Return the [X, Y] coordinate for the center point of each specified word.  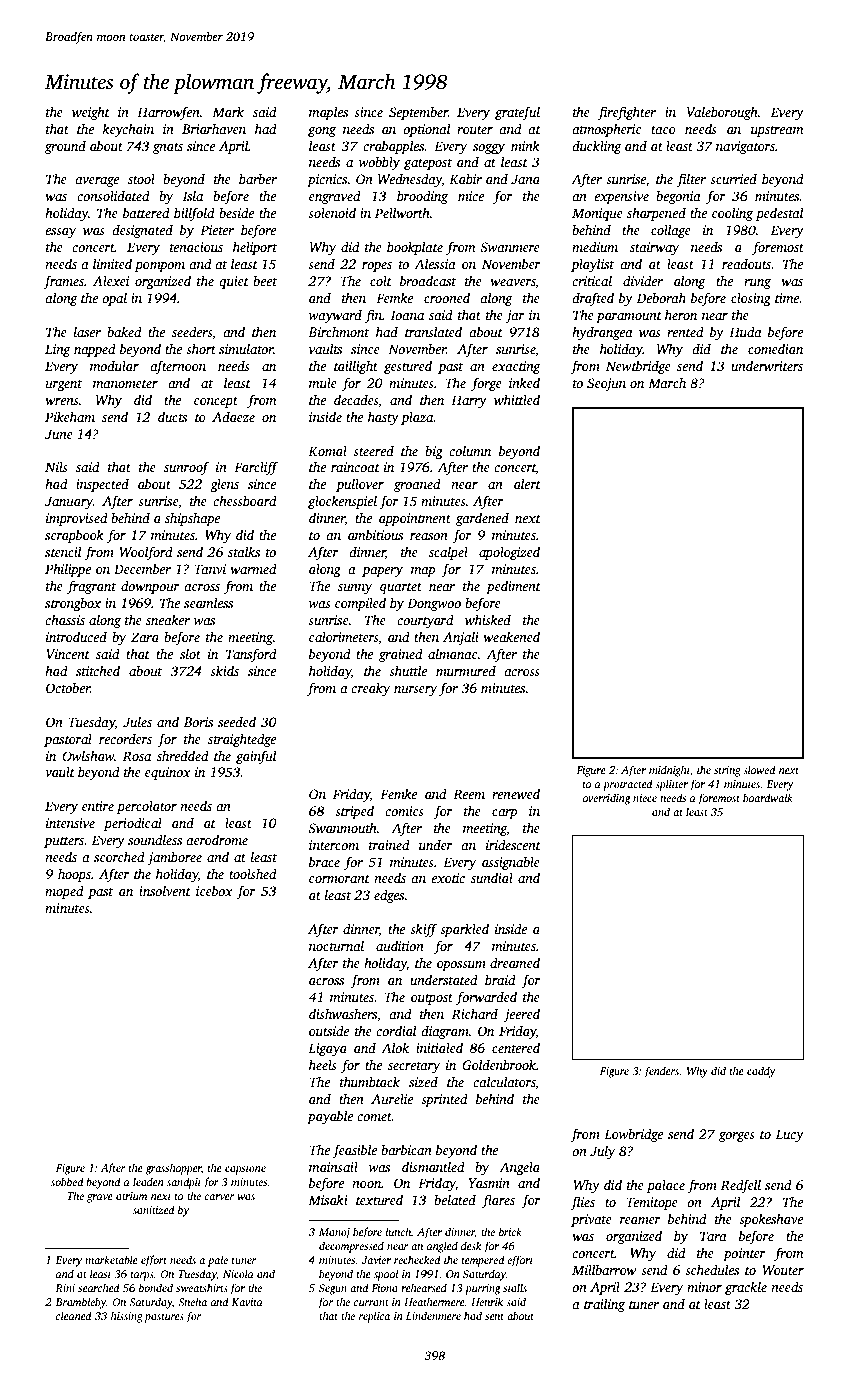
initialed [439, 1047]
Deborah [661, 297]
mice [471, 196]
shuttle [408, 670]
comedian [775, 348]
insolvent [165, 890]
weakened [511, 636]
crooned [447, 297]
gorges [737, 1137]
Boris [198, 722]
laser [87, 331]
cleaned [74, 1315]
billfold [194, 214]
